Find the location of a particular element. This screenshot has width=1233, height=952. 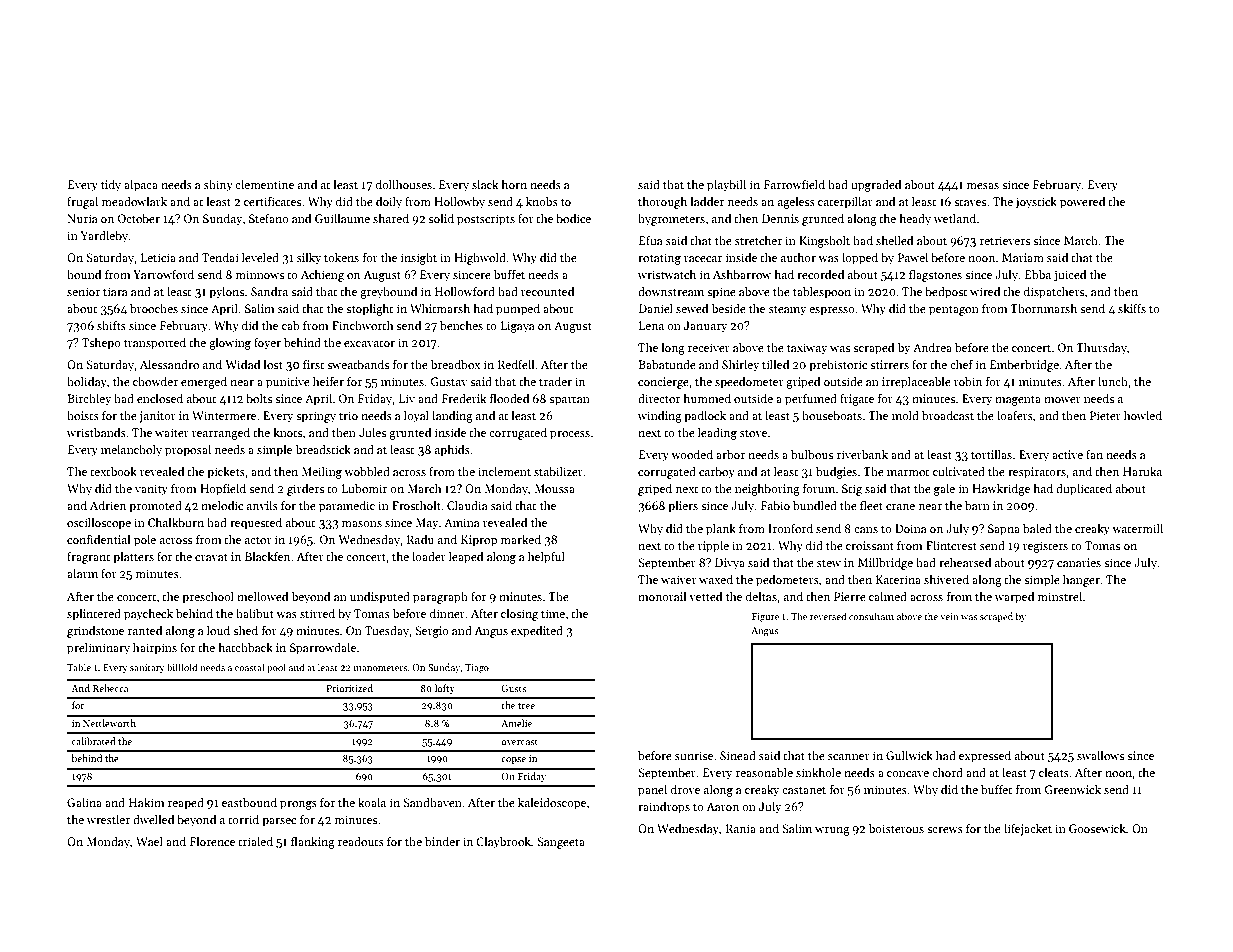

dollhouses is located at coordinates (404, 184).
